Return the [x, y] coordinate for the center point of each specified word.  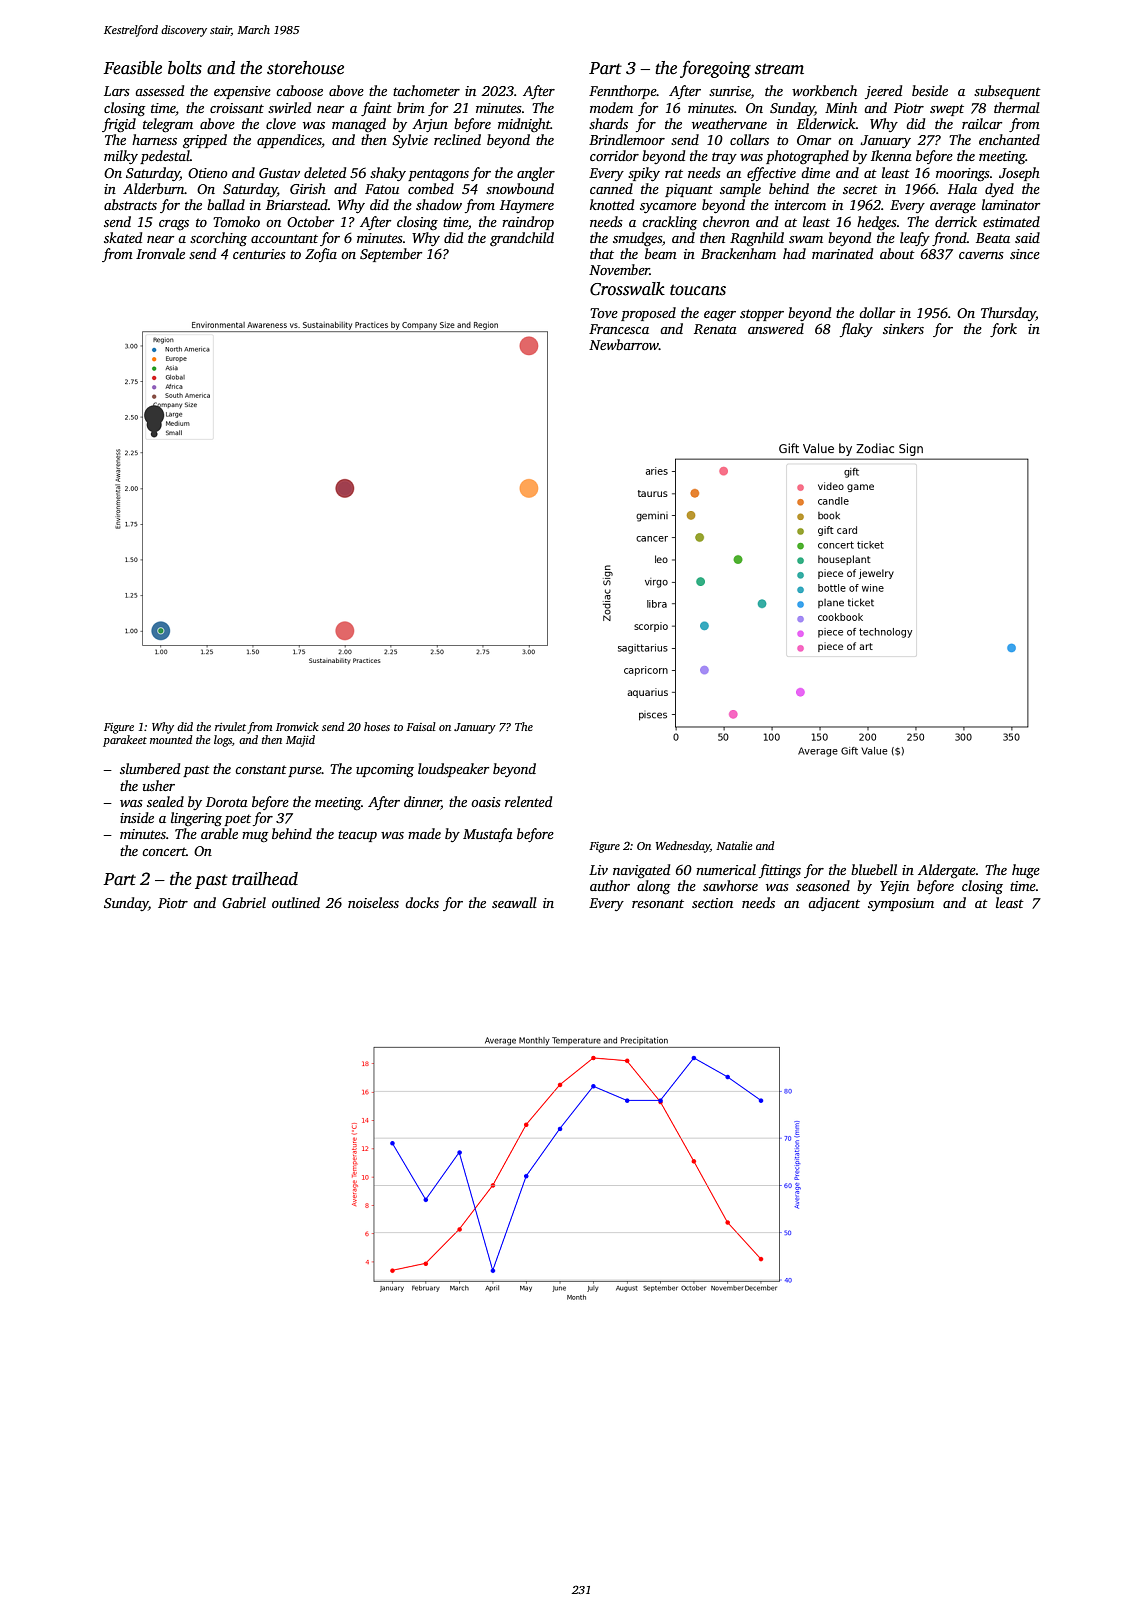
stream [779, 69]
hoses [377, 726]
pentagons [438, 175]
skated [123, 237]
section [712, 903]
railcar [982, 123]
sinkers [903, 328]
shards [608, 123]
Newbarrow [624, 344]
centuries [259, 254]
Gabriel [244, 902]
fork [1003, 330]
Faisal [421, 726]
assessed [159, 90]
